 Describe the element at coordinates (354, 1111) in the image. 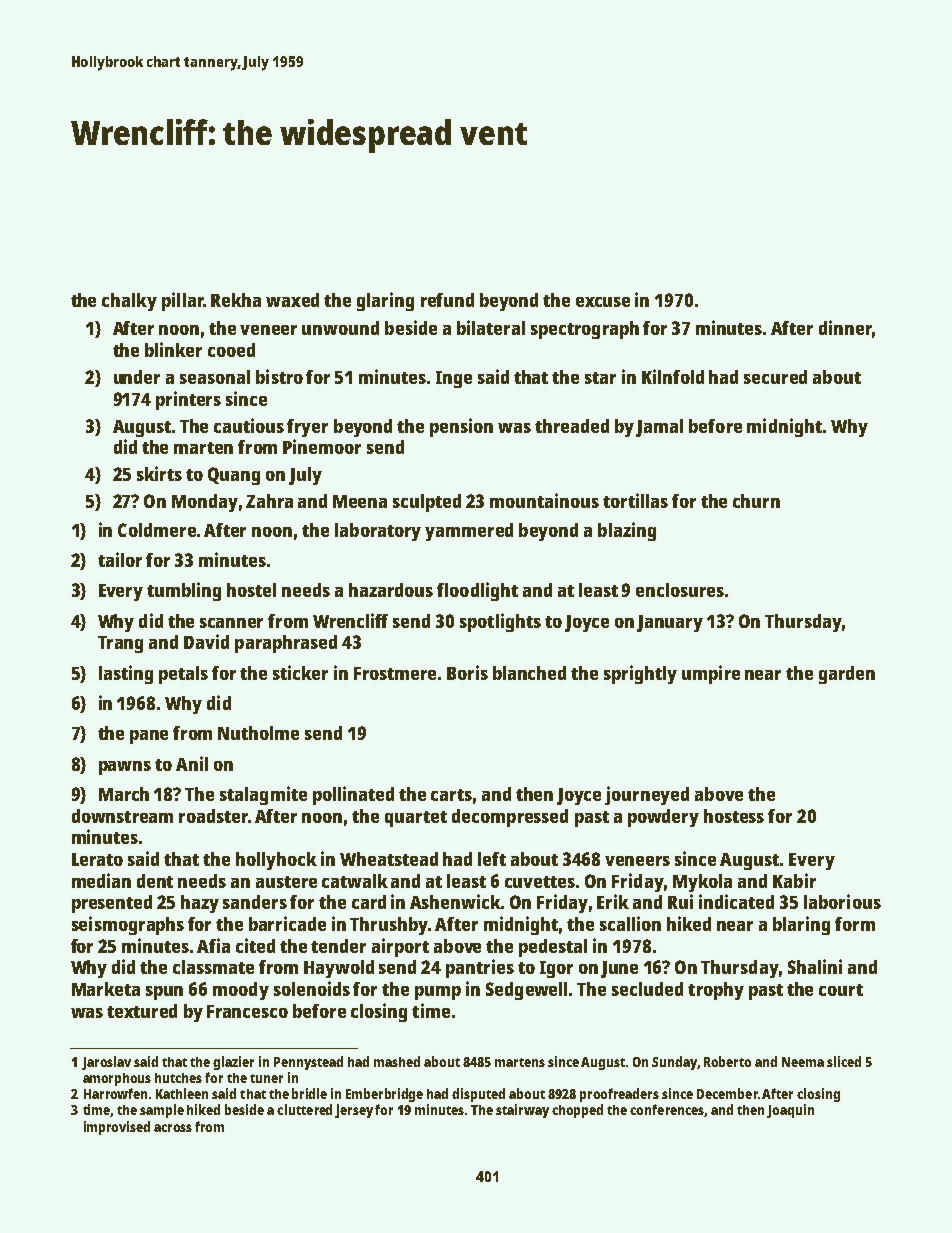

I see `jersey` at that location.
